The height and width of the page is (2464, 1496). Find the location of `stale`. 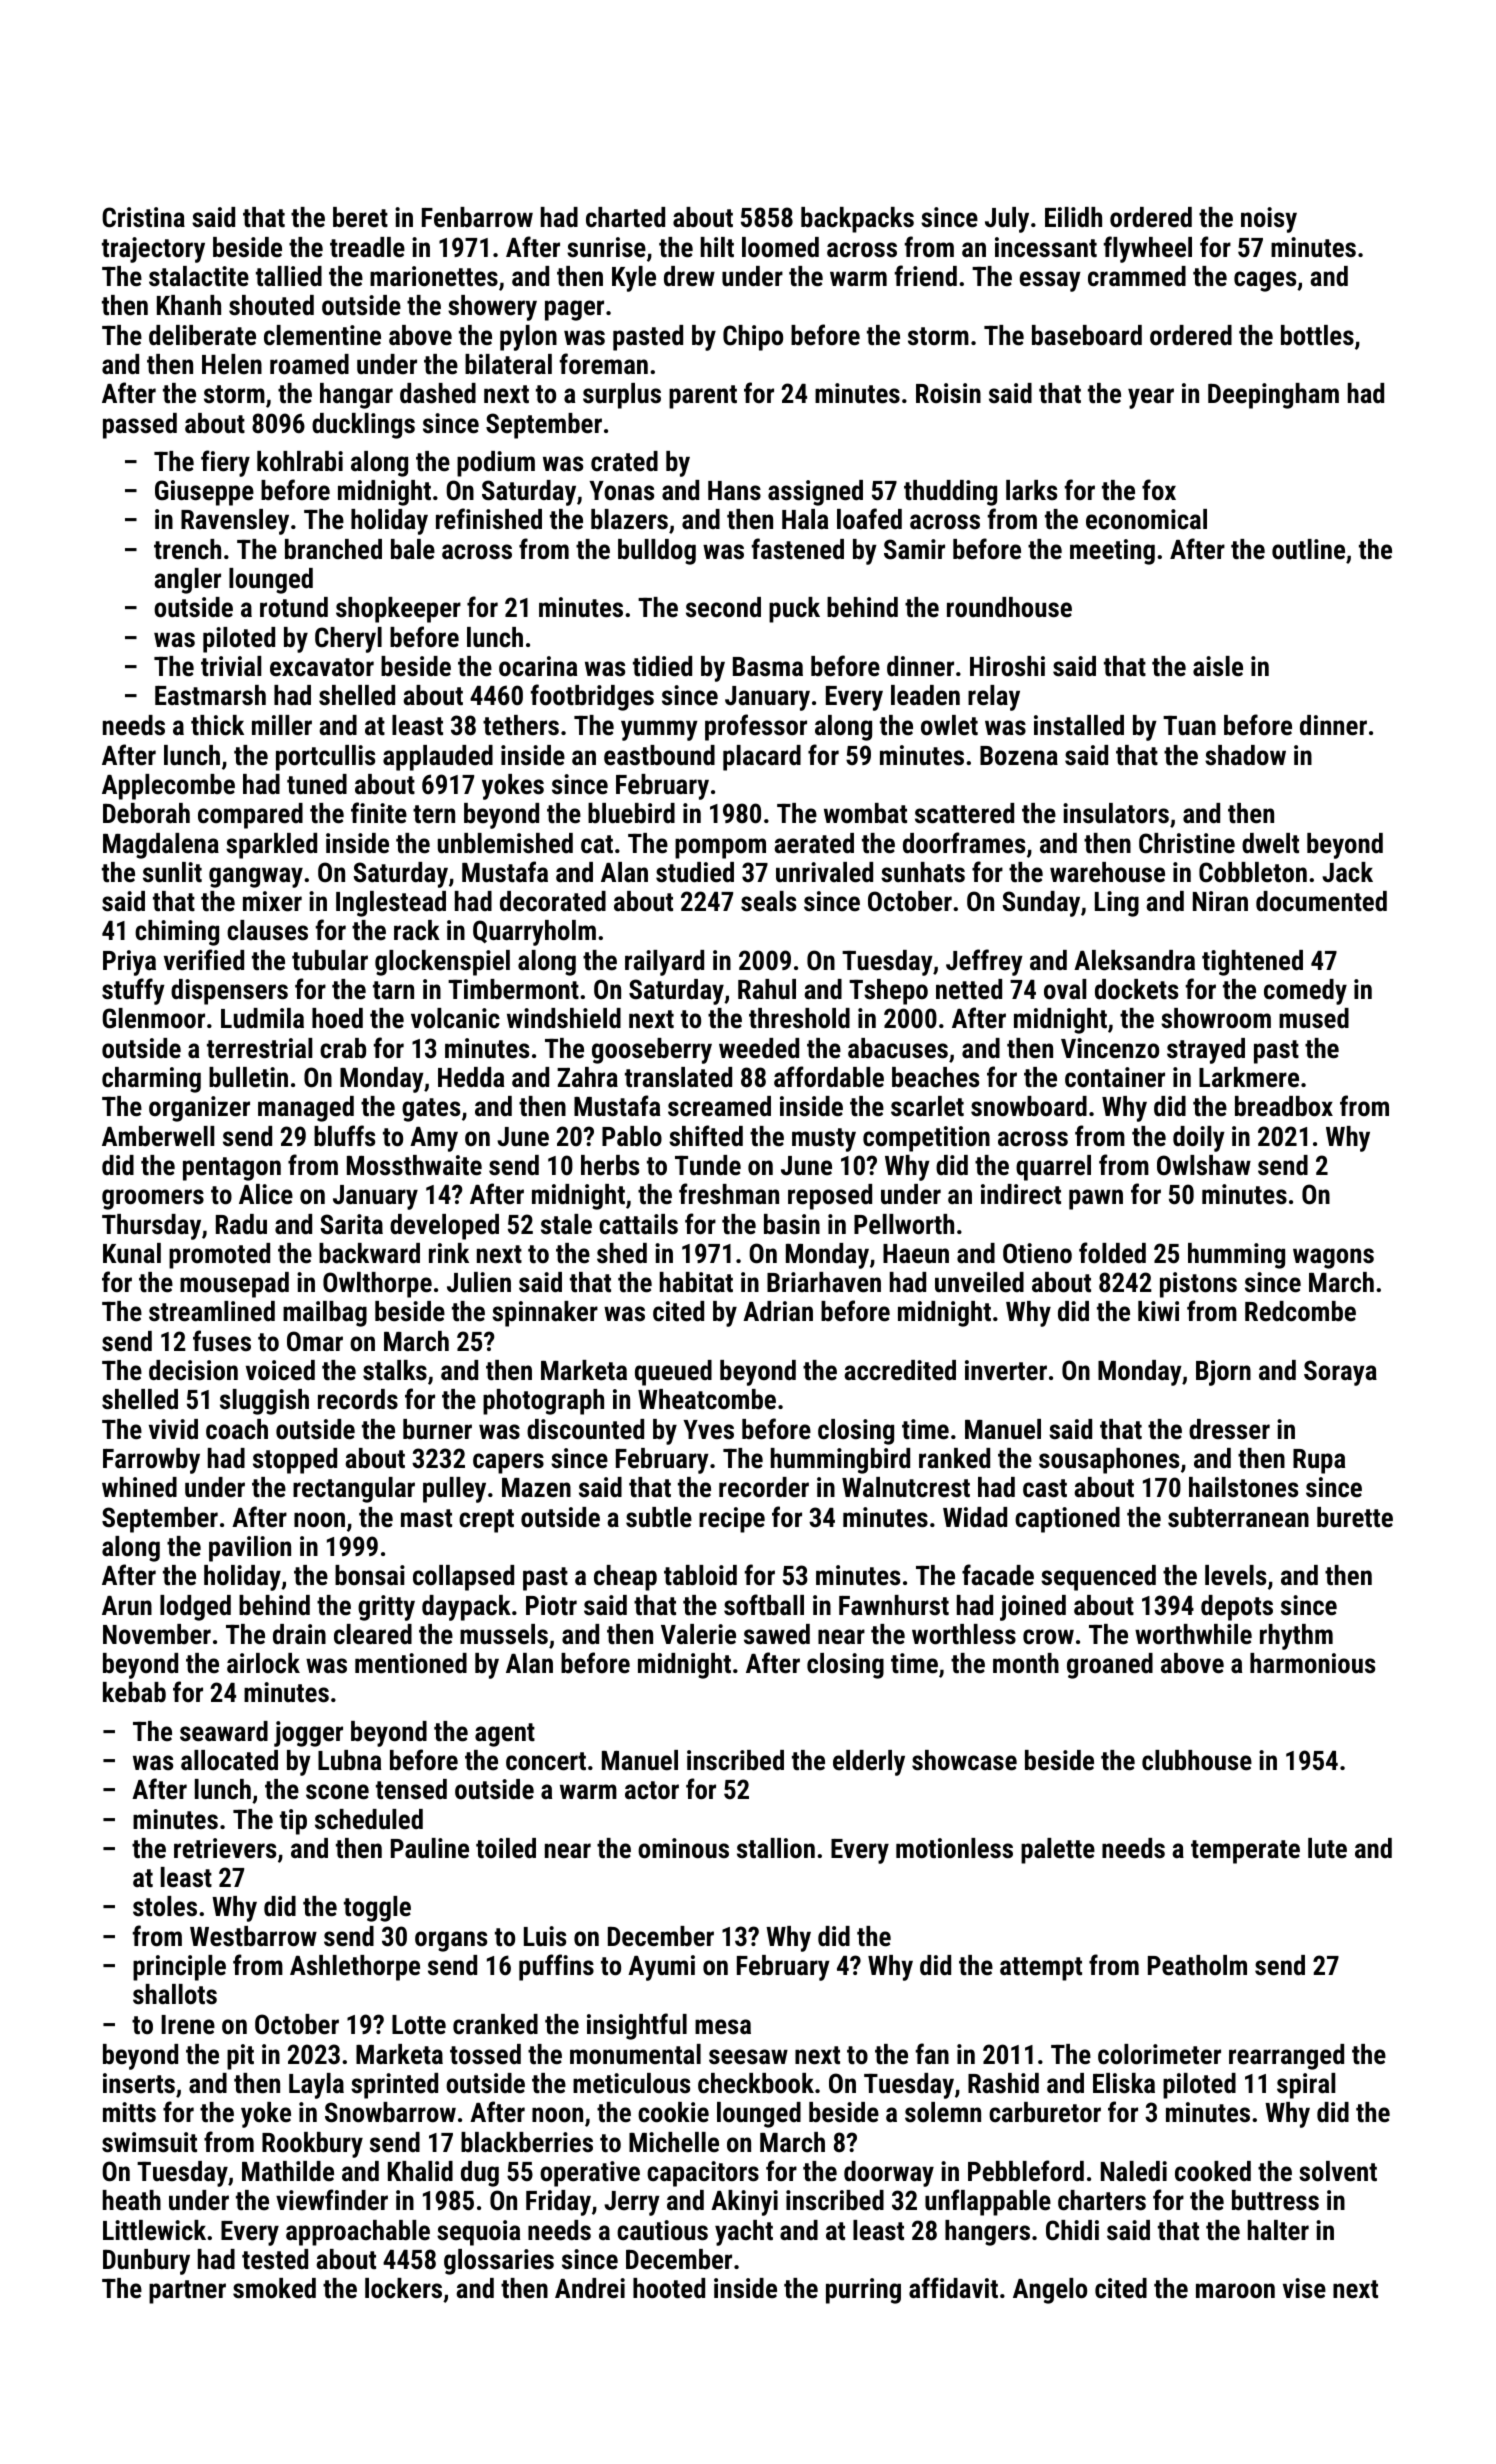

stale is located at coordinates (566, 1224).
